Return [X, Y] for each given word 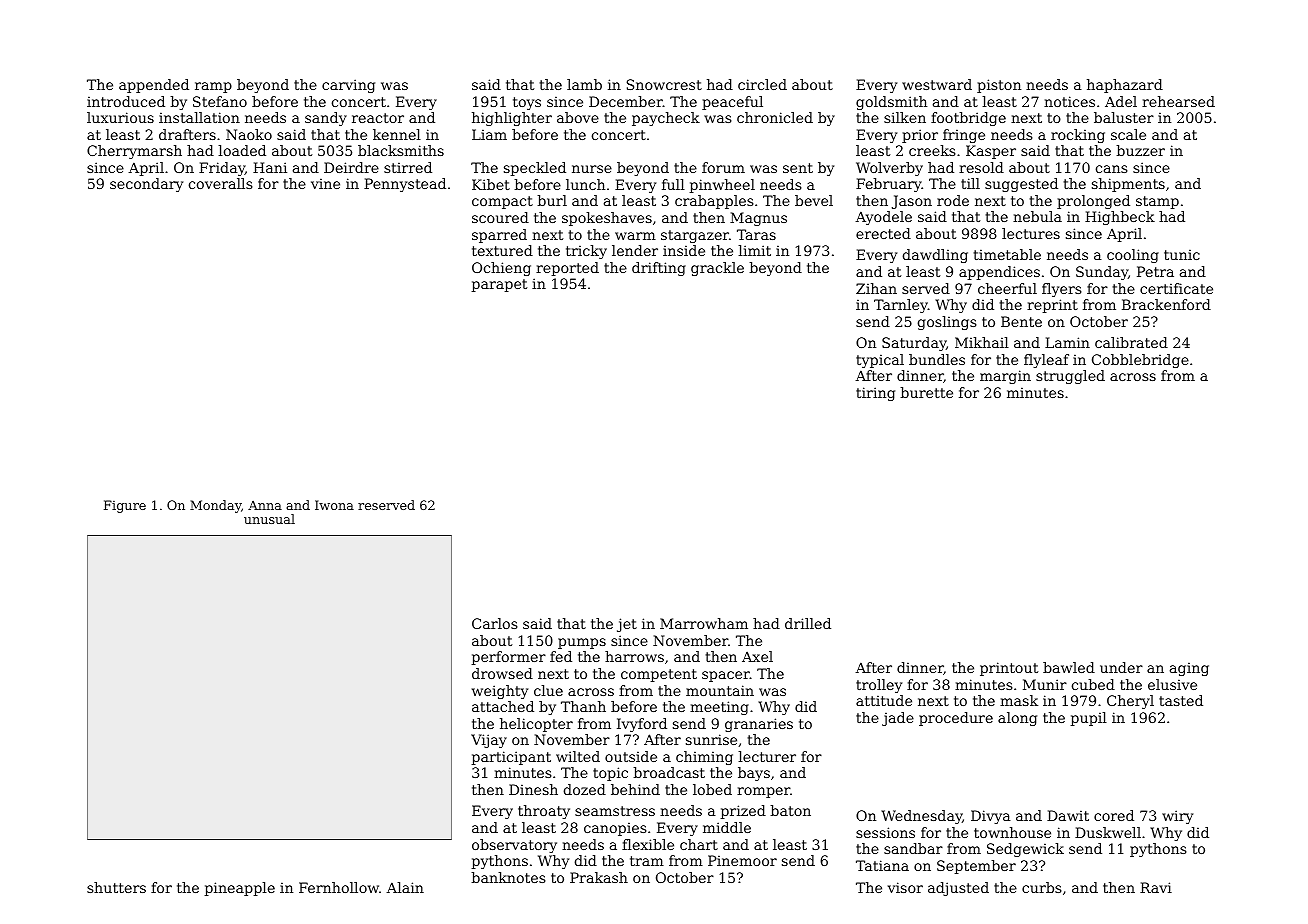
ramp [213, 87]
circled [762, 84]
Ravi [1156, 887]
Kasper [991, 152]
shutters [116, 887]
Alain [405, 887]
